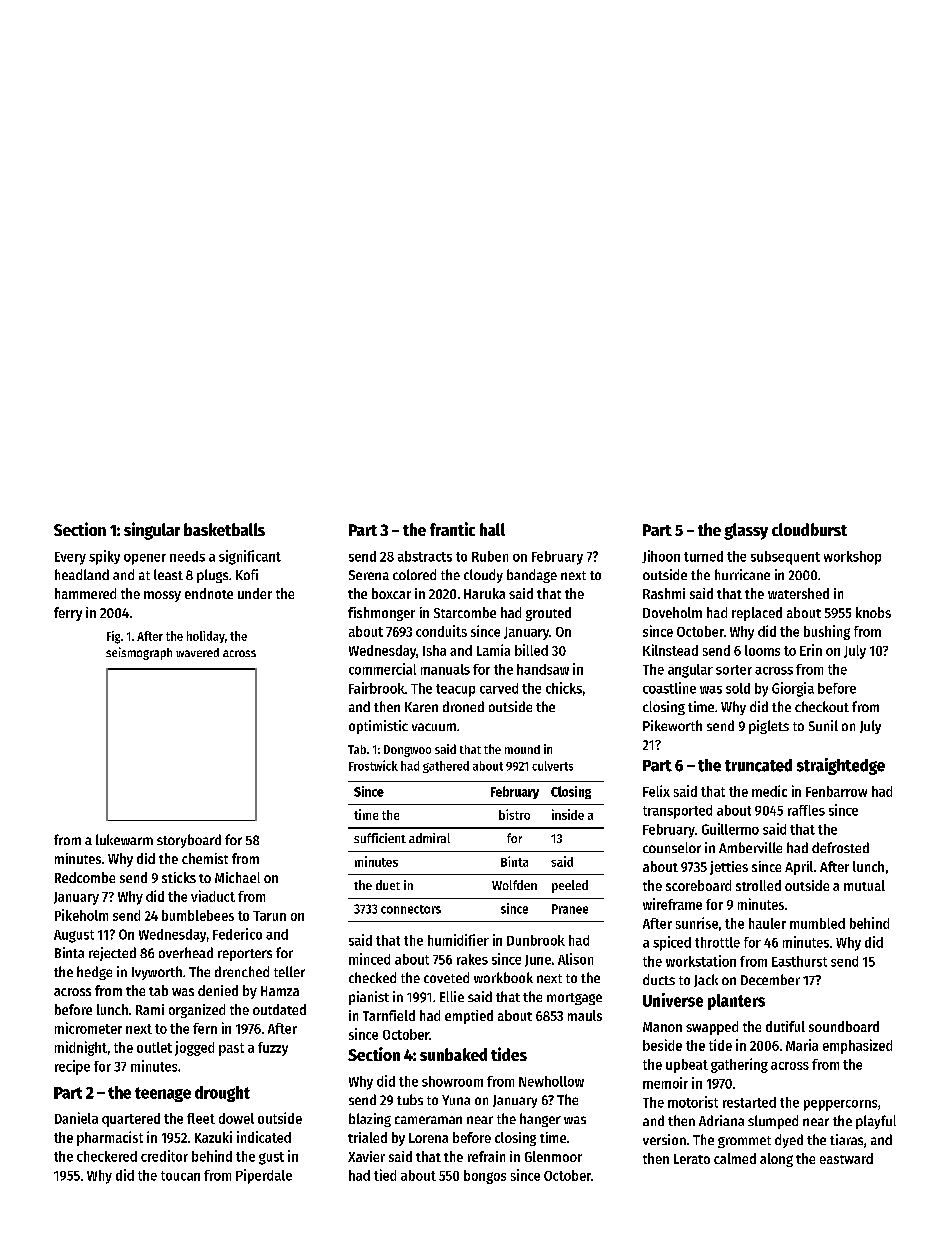  Describe the element at coordinates (152, 531) in the screenshot. I see `singular` at that location.
